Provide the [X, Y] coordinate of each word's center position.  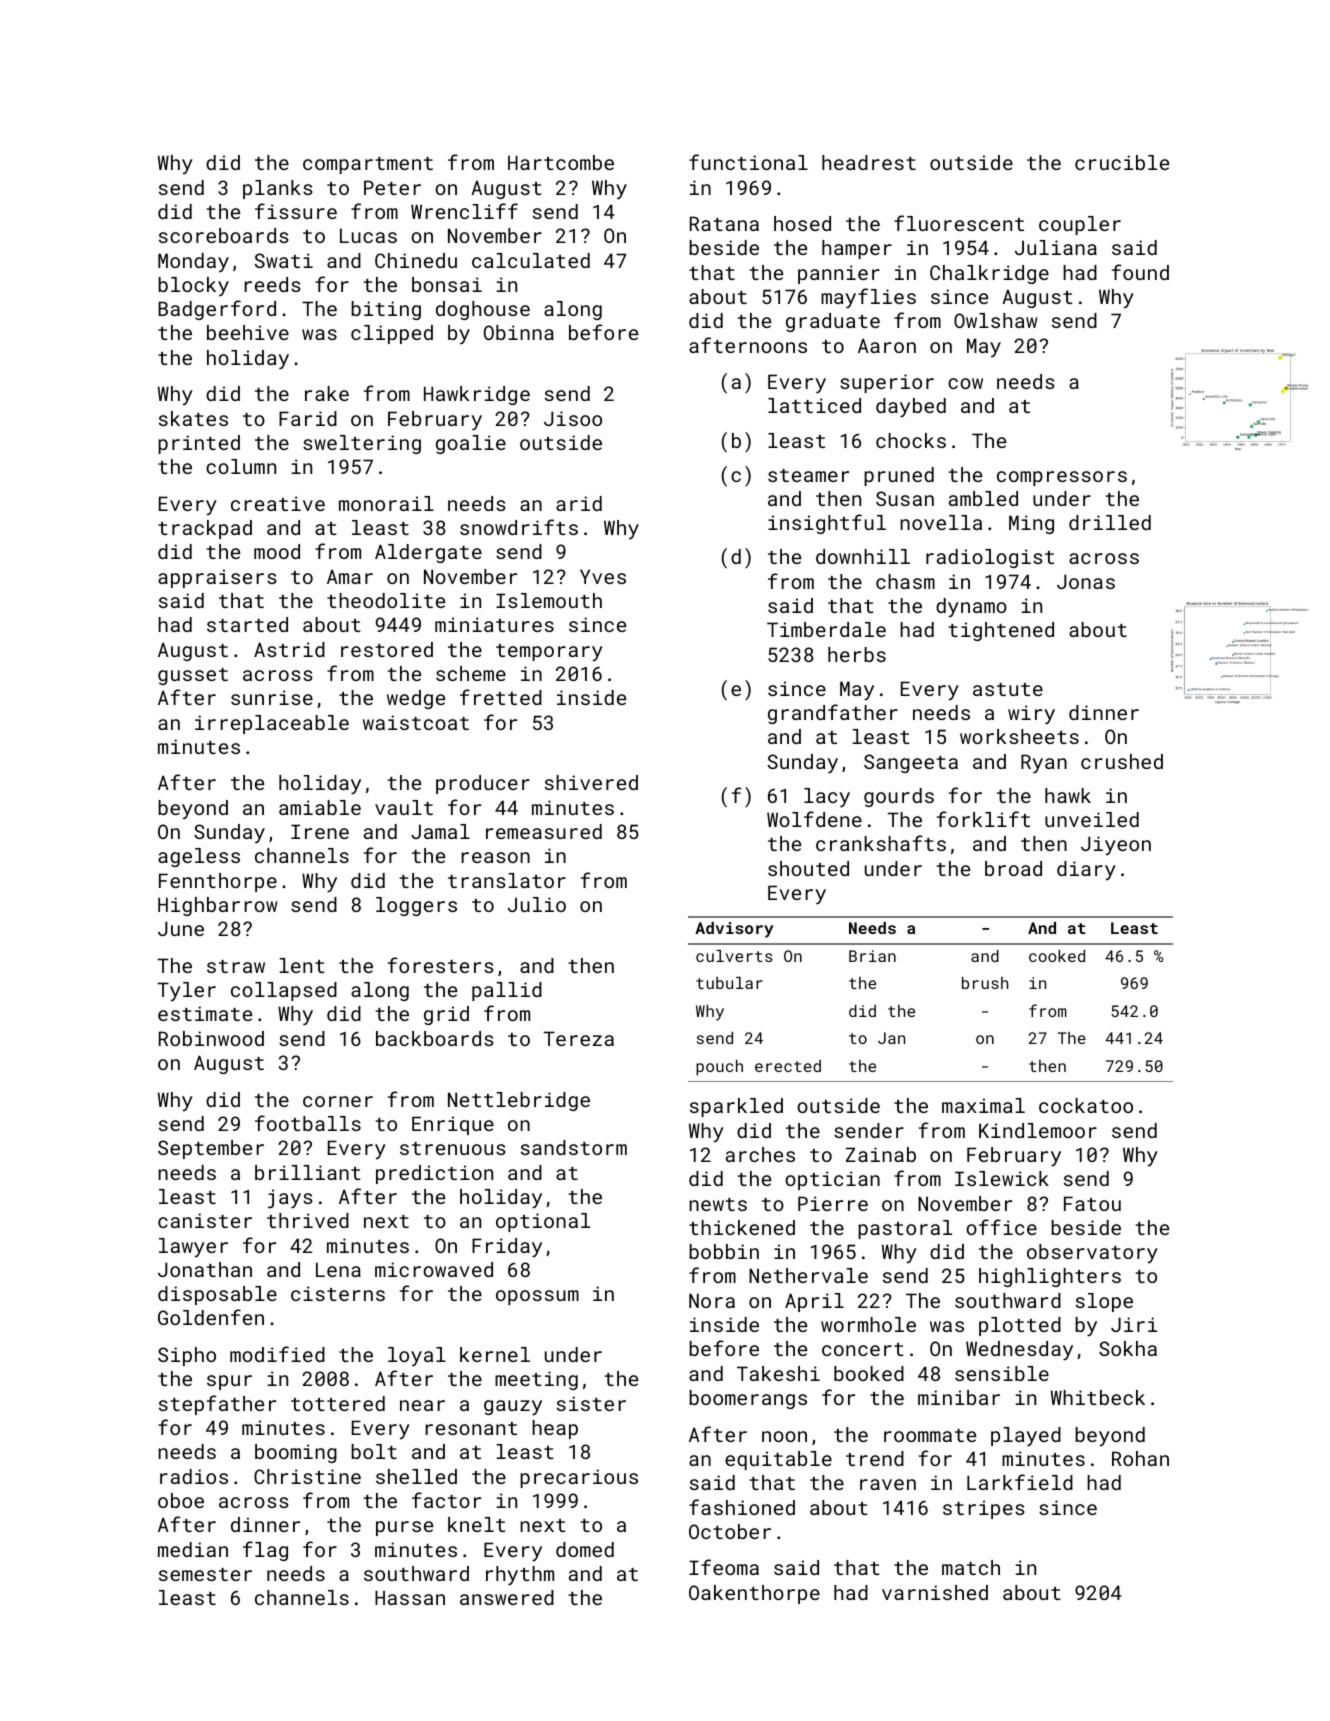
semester [205, 1574]
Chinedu [416, 260]
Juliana [1056, 247]
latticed [814, 405]
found [1140, 272]
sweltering [362, 444]
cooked [1057, 956]
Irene [320, 831]
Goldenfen [211, 1317]
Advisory [734, 930]
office [1001, 1227]
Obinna [519, 332]
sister [591, 1403]
